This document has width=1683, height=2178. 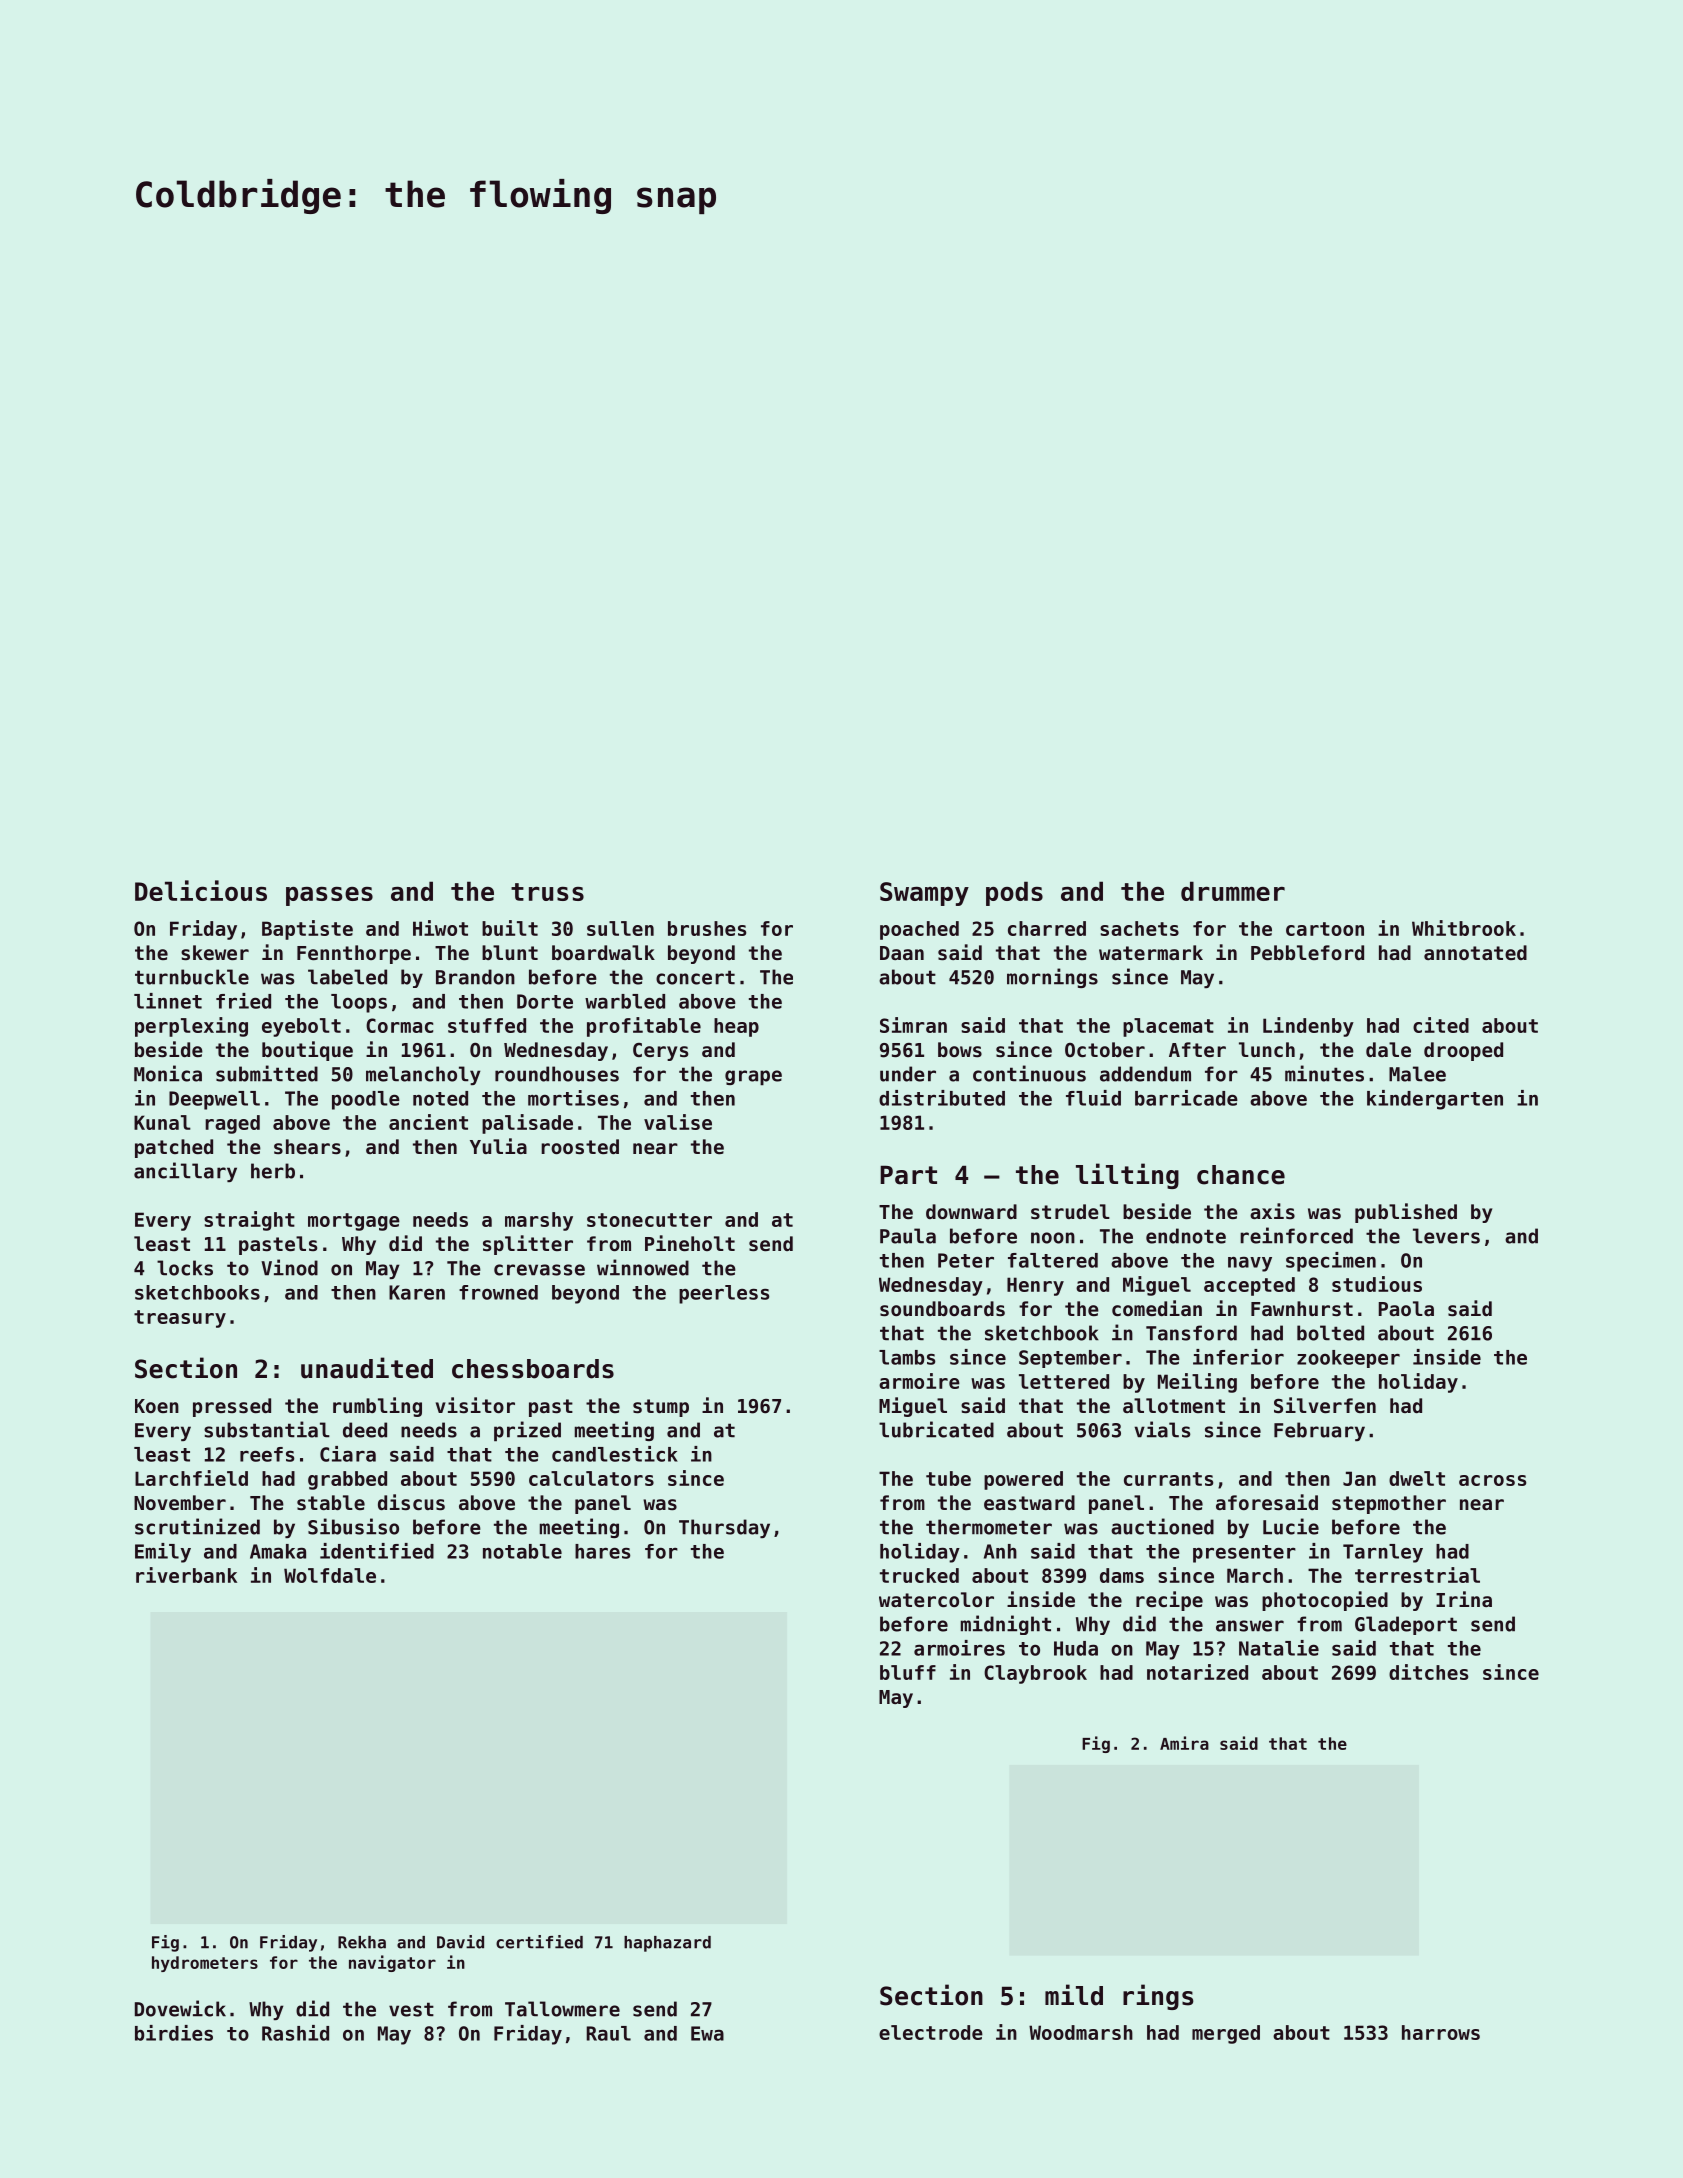 I want to click on Paula, so click(x=908, y=1236).
